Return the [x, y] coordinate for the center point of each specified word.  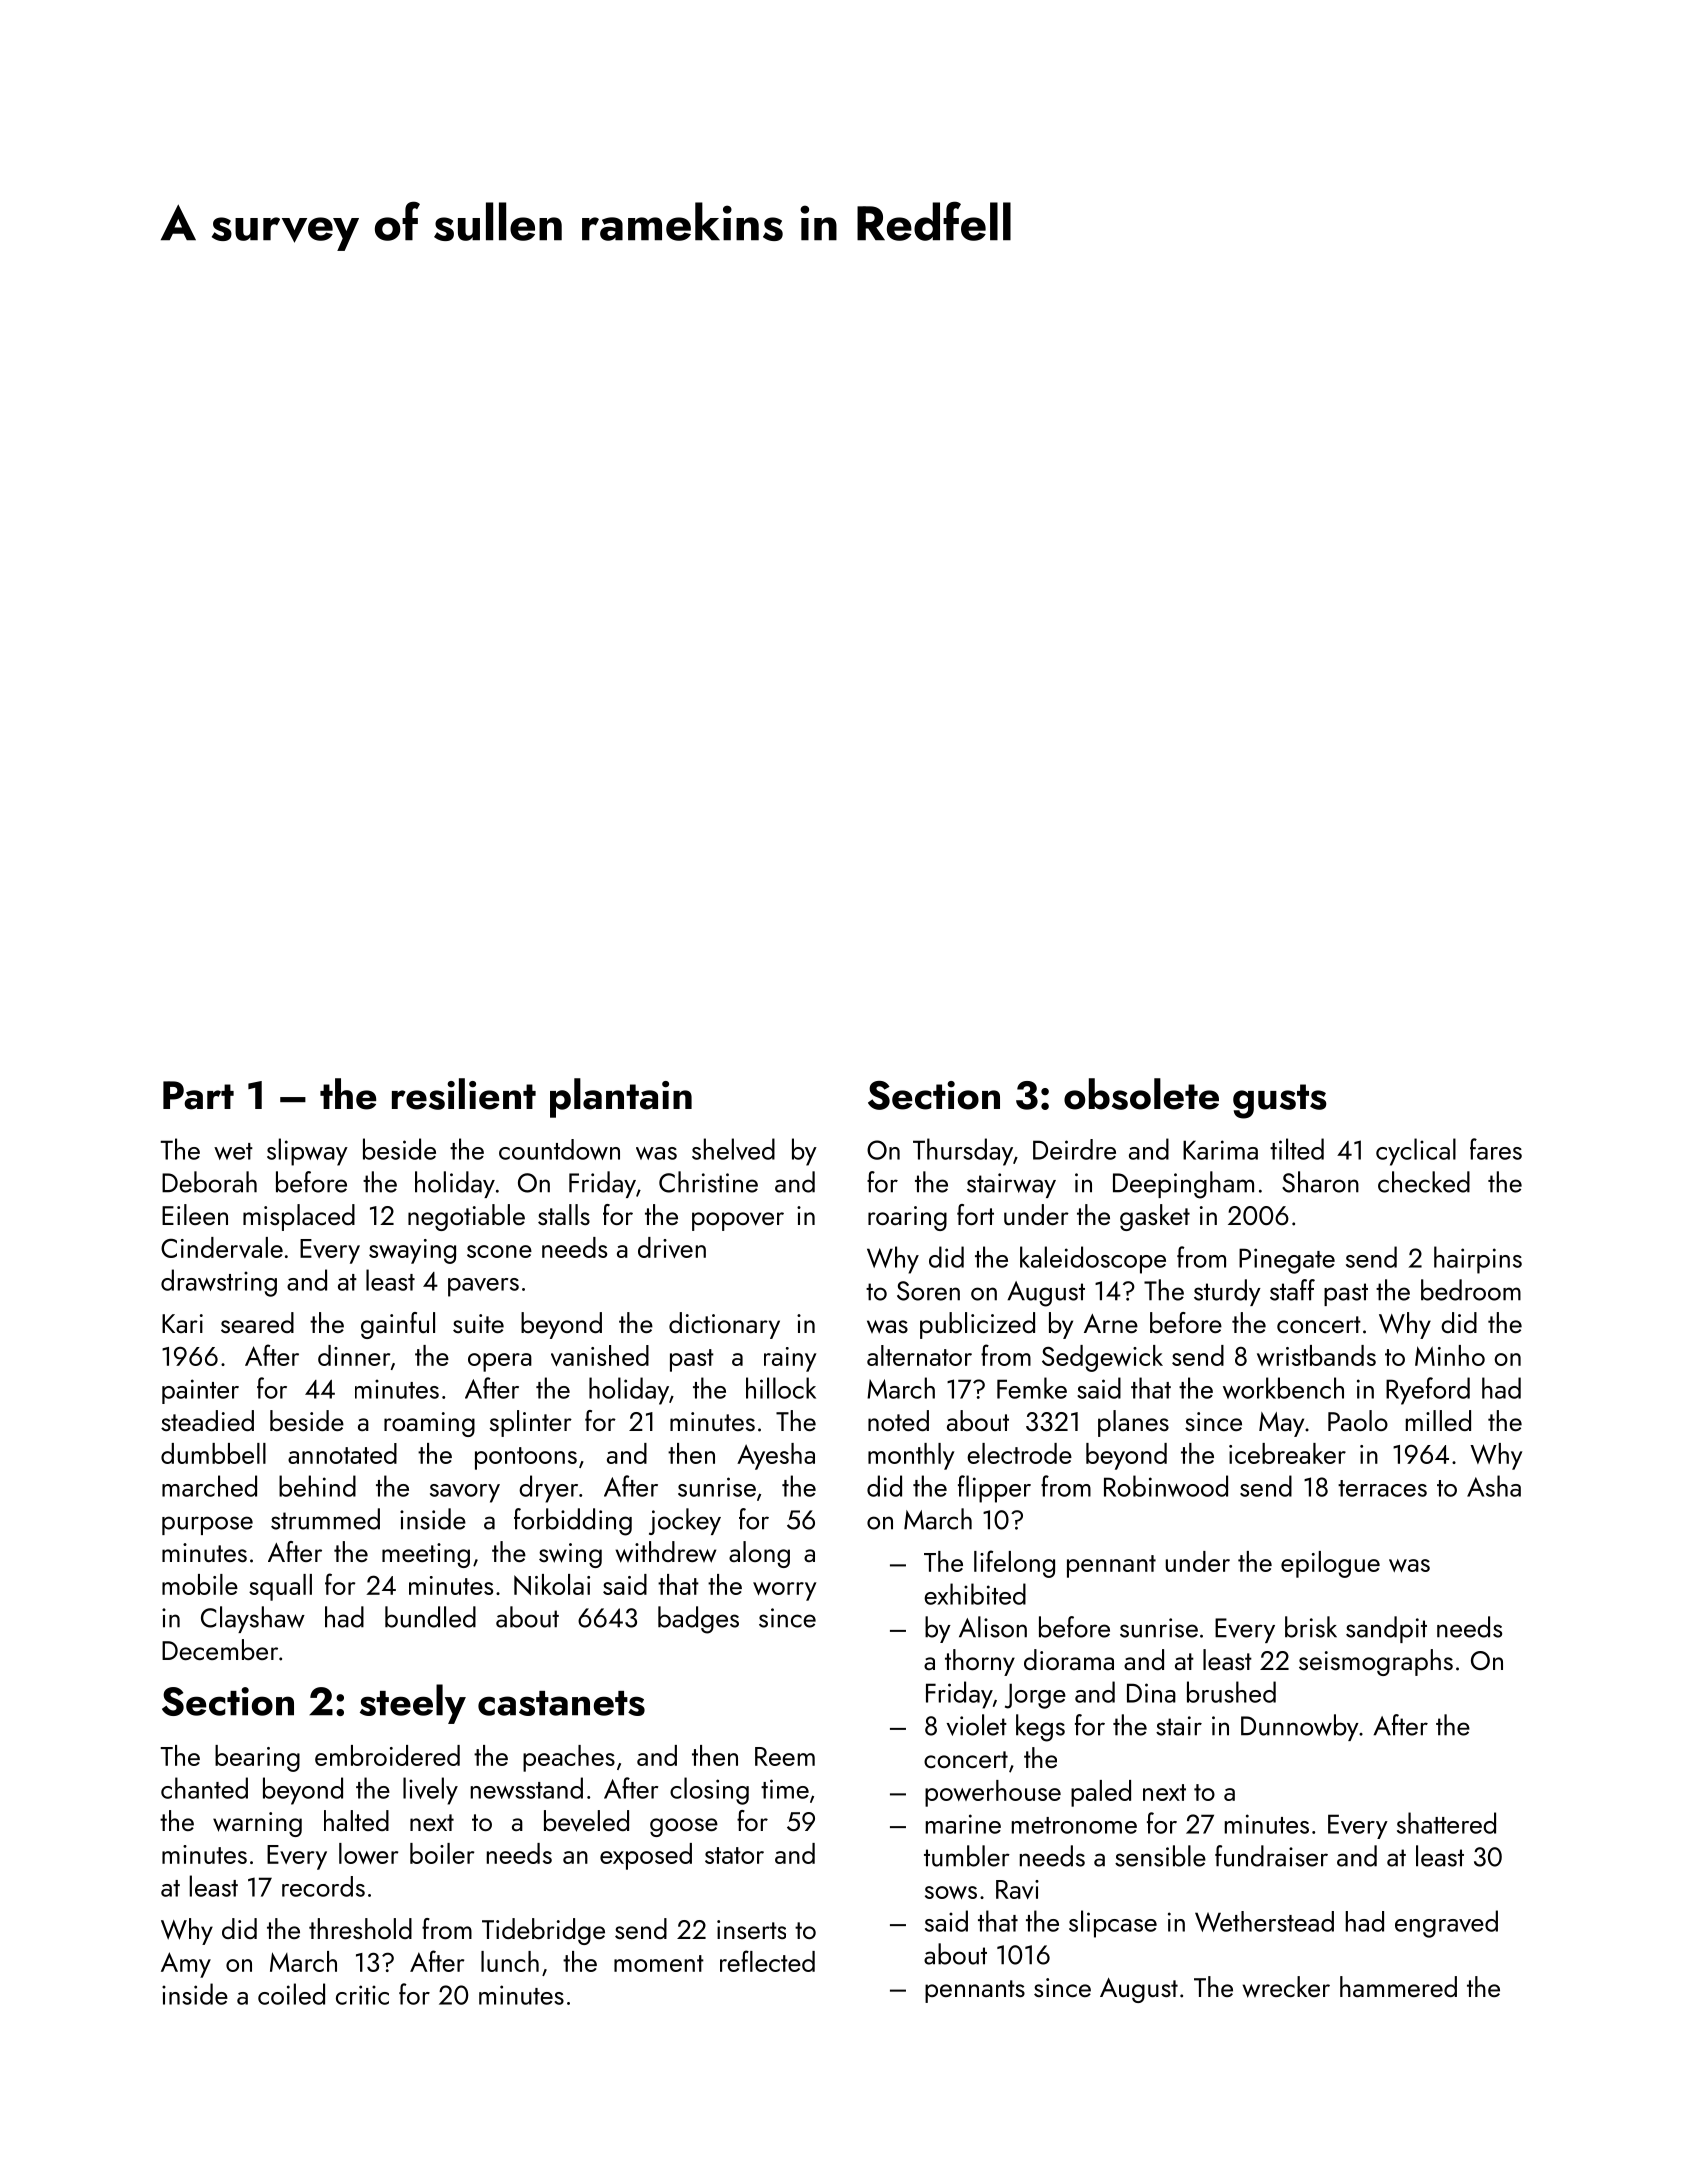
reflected [767, 1961]
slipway [307, 1152]
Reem [785, 1756]
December [220, 1649]
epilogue [1330, 1564]
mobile [200, 1584]
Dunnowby [1300, 1727]
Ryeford [1428, 1391]
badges [698, 1620]
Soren [928, 1291]
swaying [412, 1251]
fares [1496, 1149]
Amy [186, 1965]
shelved [733, 1149]
